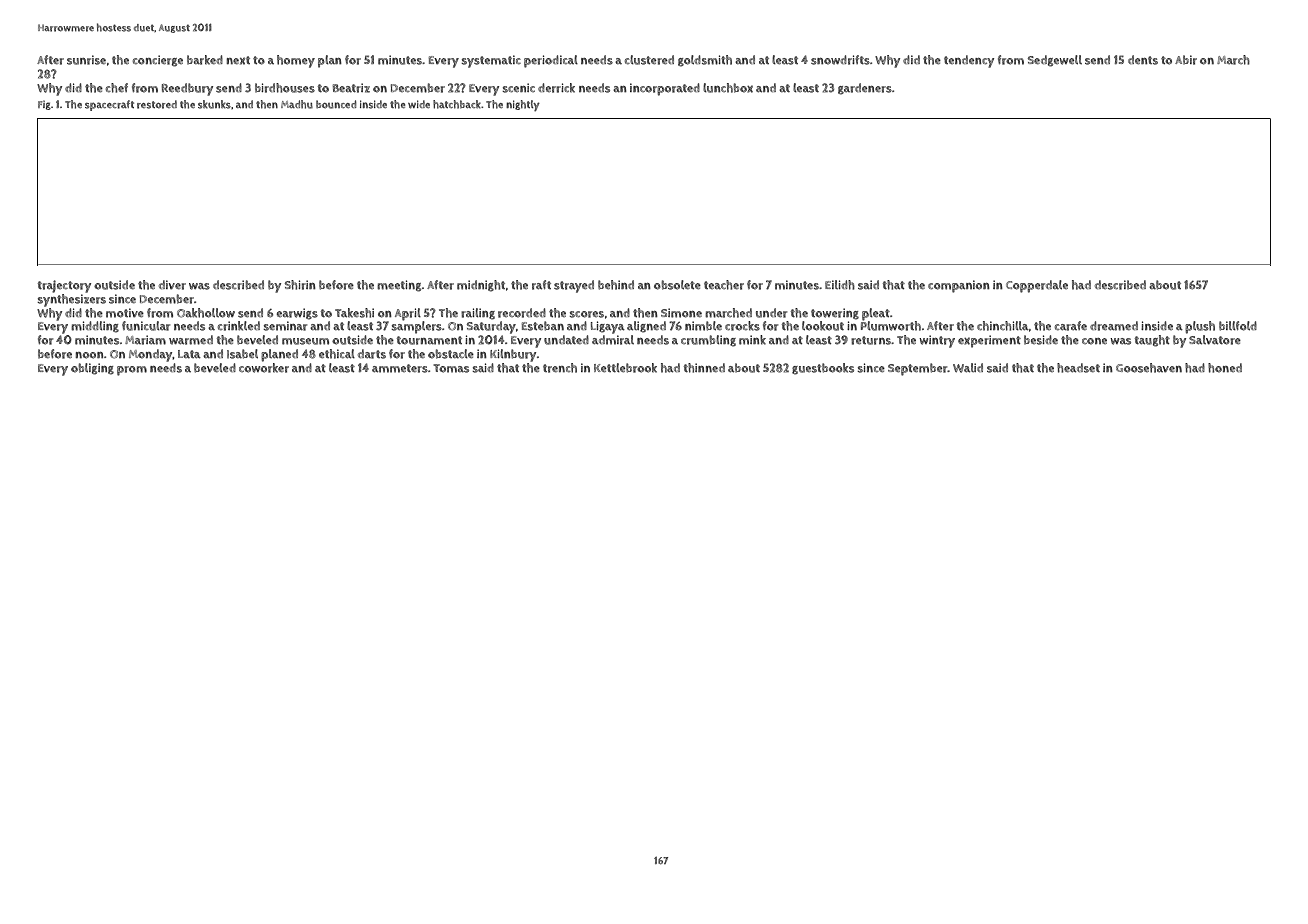  I want to click on clustered, so click(649, 60).
